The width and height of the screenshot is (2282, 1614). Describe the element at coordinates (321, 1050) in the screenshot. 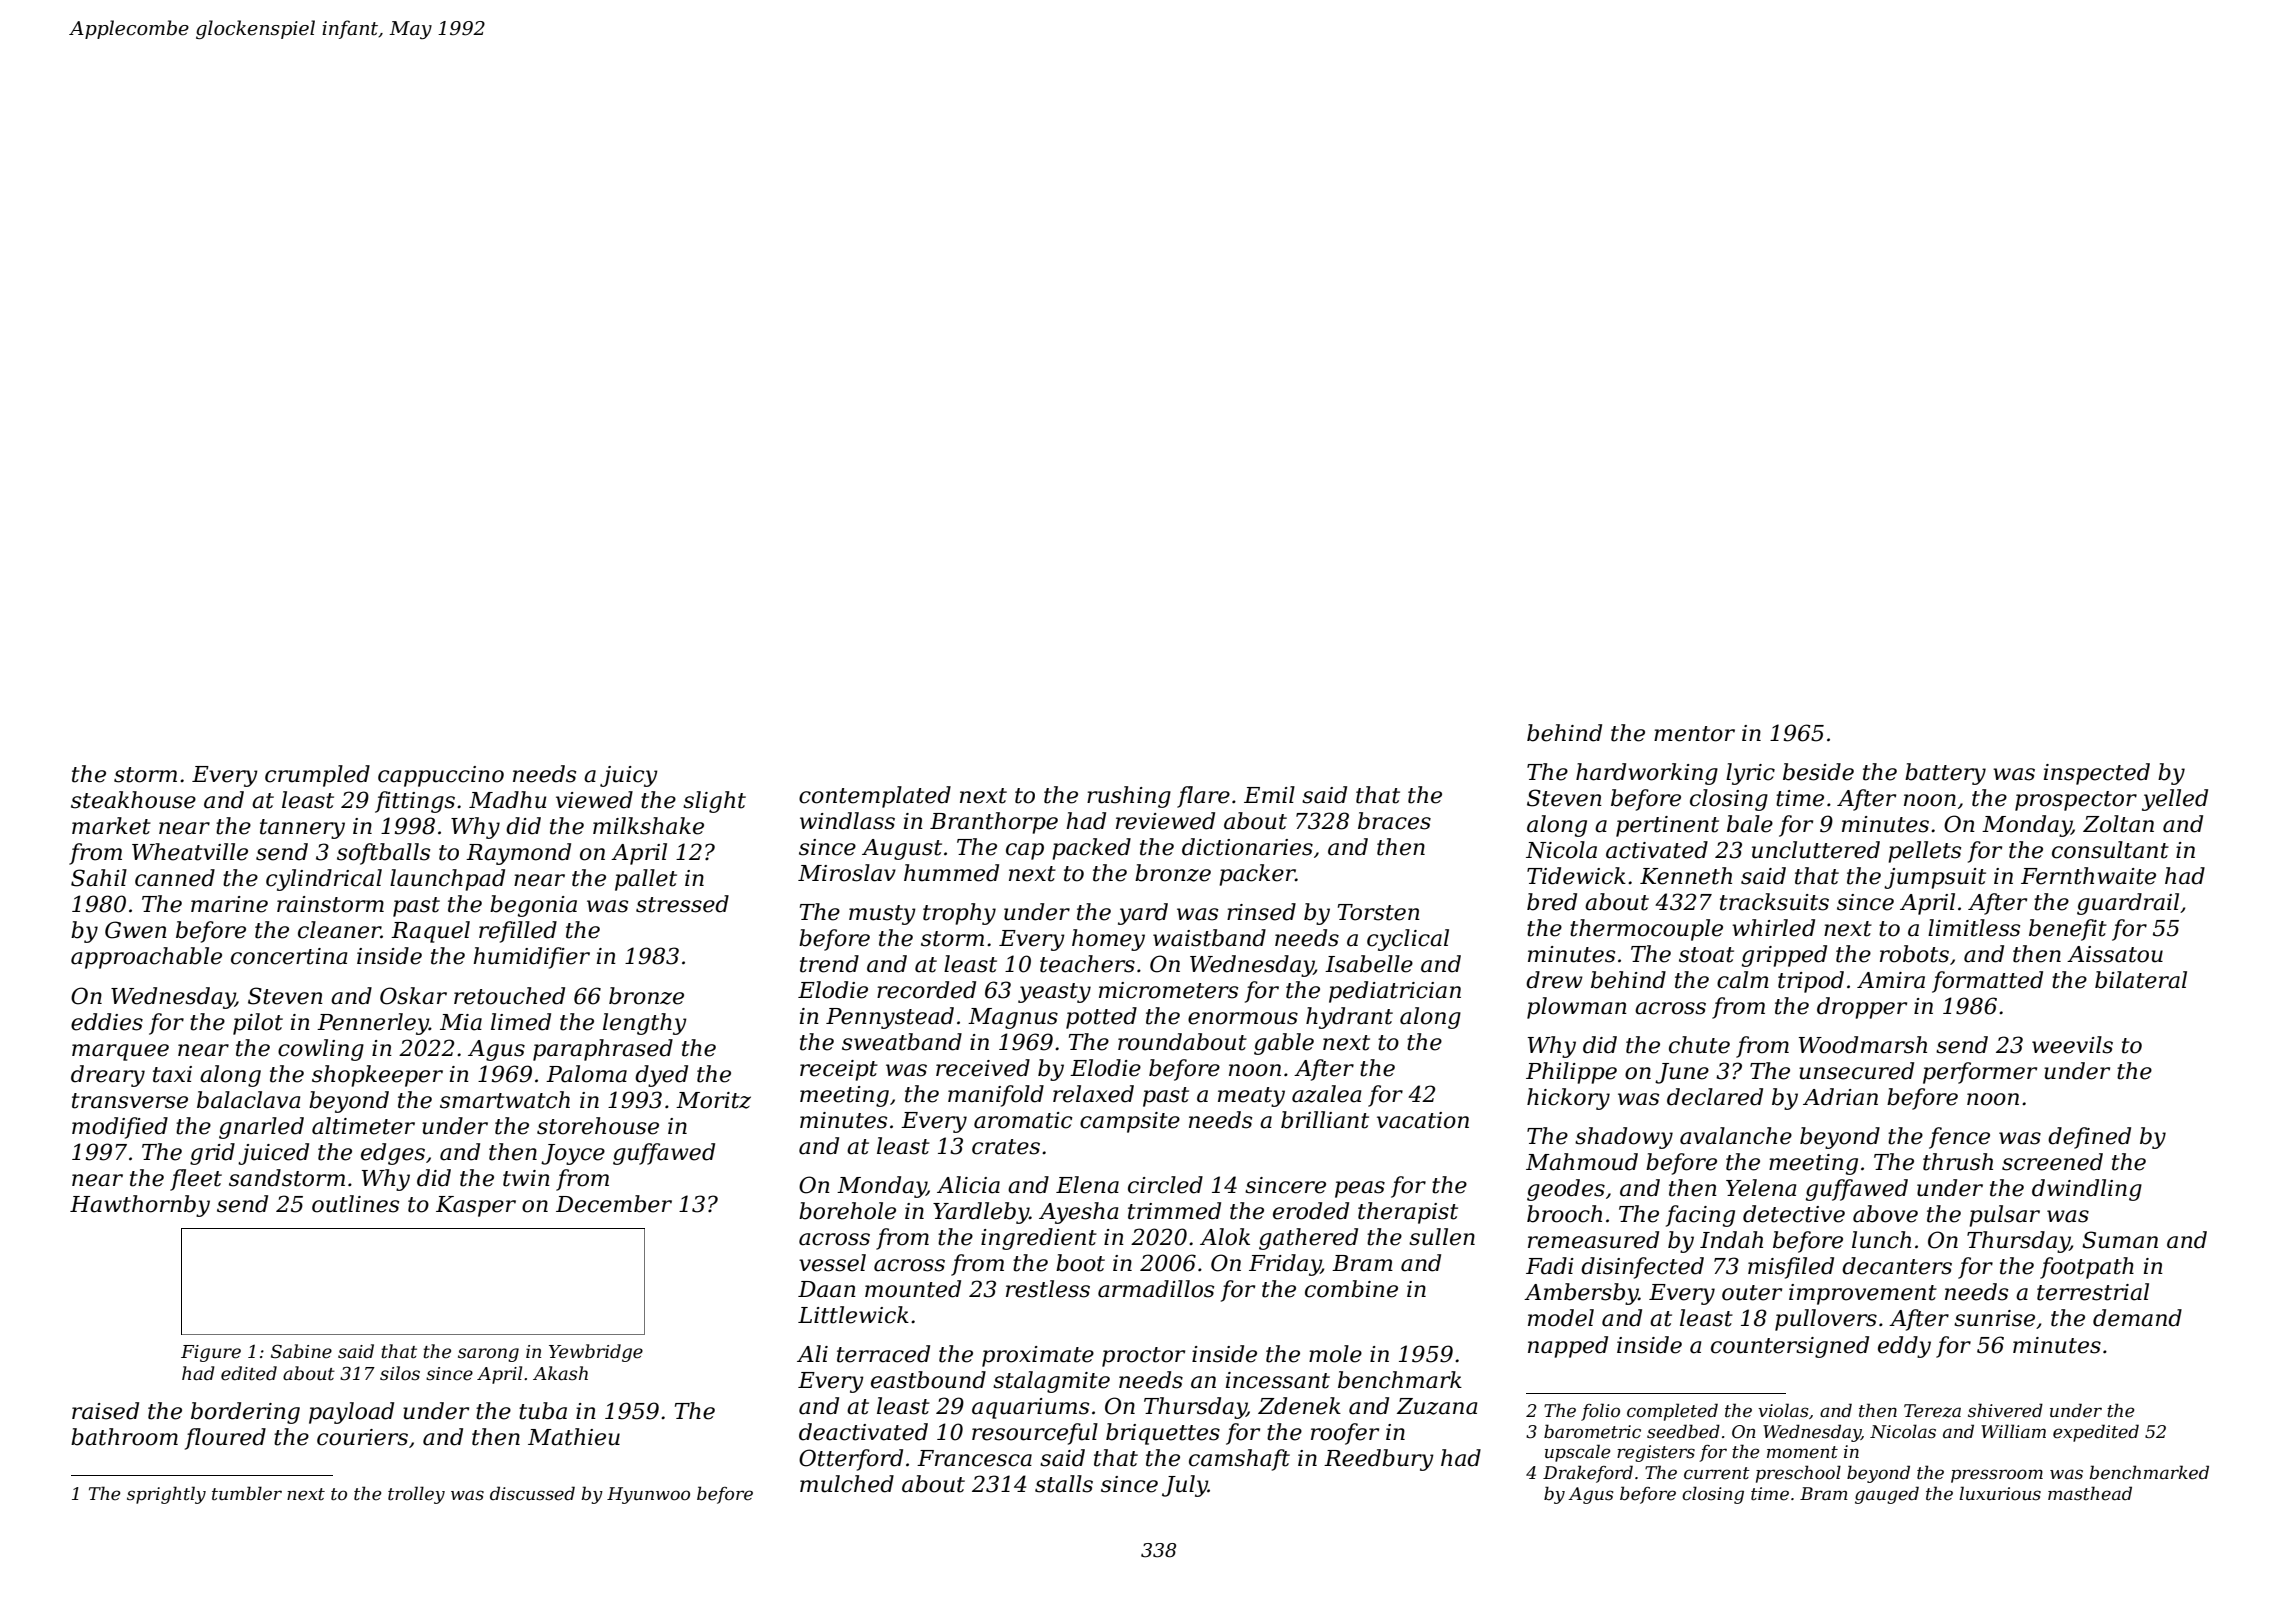

I see `cowling` at that location.
